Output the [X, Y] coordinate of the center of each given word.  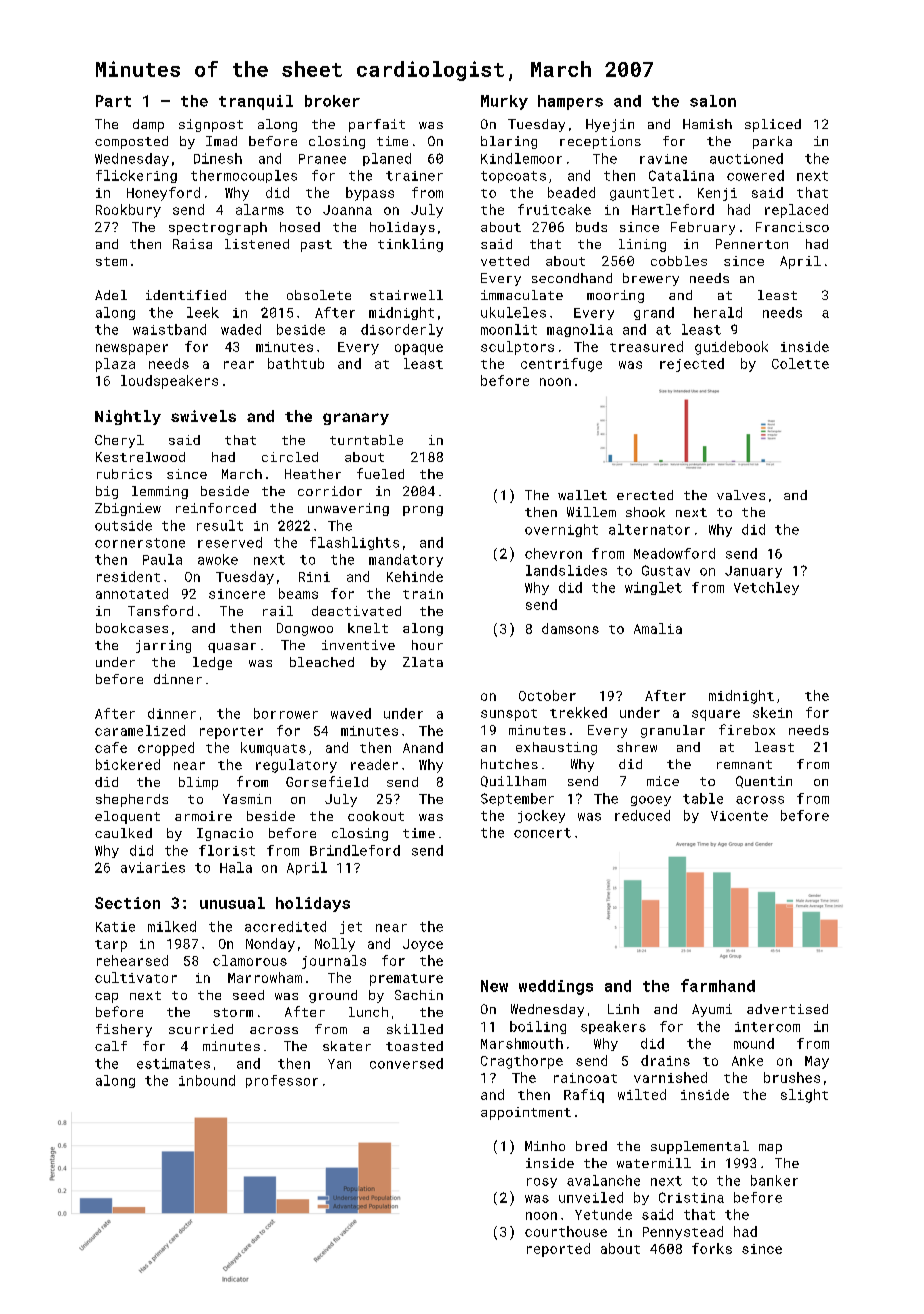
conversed [406, 1063]
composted [131, 142]
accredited [285, 926]
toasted [414, 1046]
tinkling [410, 245]
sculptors [517, 348]
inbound [207, 1080]
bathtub [296, 363]
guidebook [731, 348]
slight [804, 1096]
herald [718, 312]
